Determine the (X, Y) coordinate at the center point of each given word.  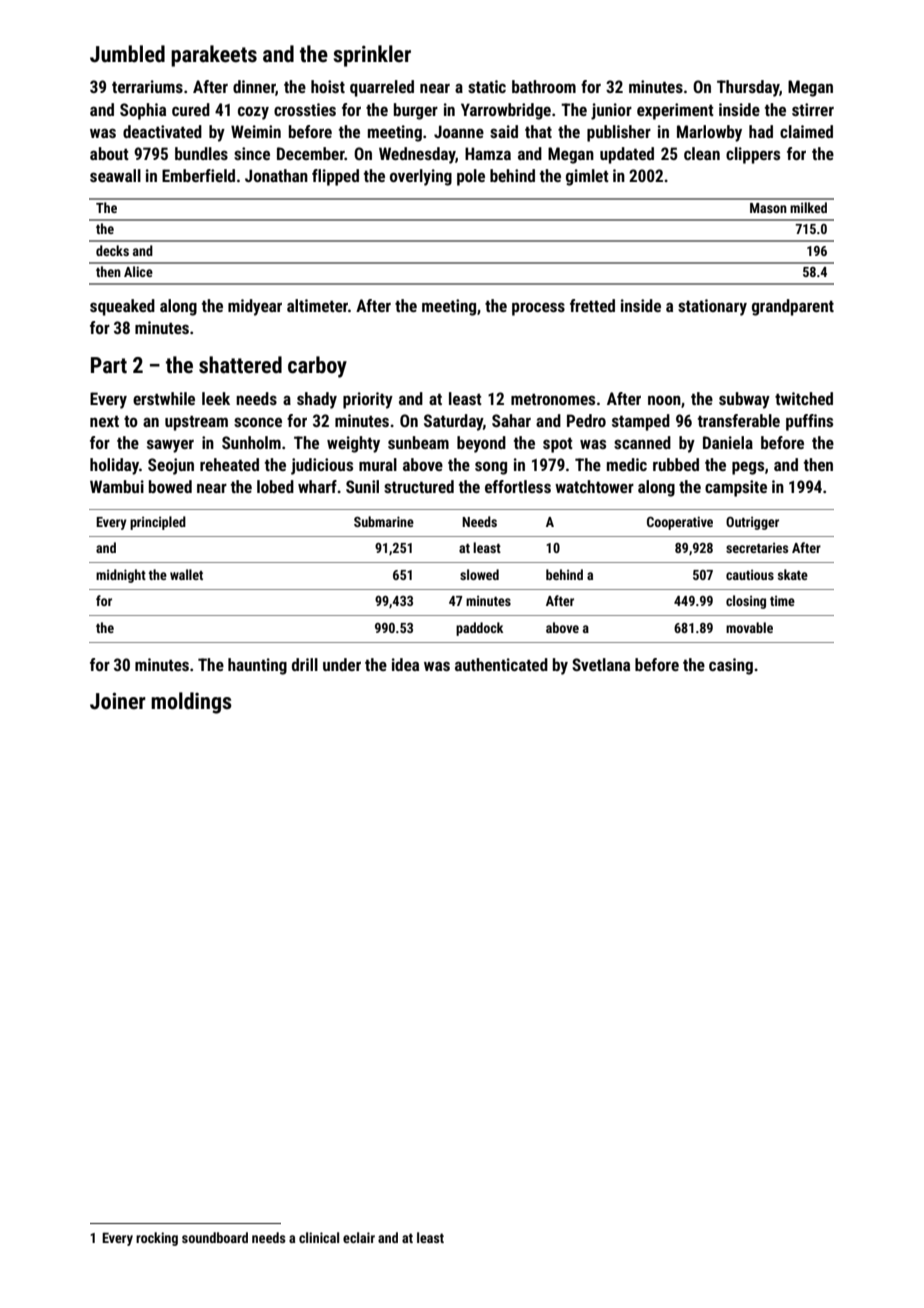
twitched (804, 398)
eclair (359, 1237)
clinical (319, 1237)
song (491, 468)
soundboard (215, 1237)
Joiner (118, 701)
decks (112, 250)
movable (749, 627)
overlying (421, 177)
